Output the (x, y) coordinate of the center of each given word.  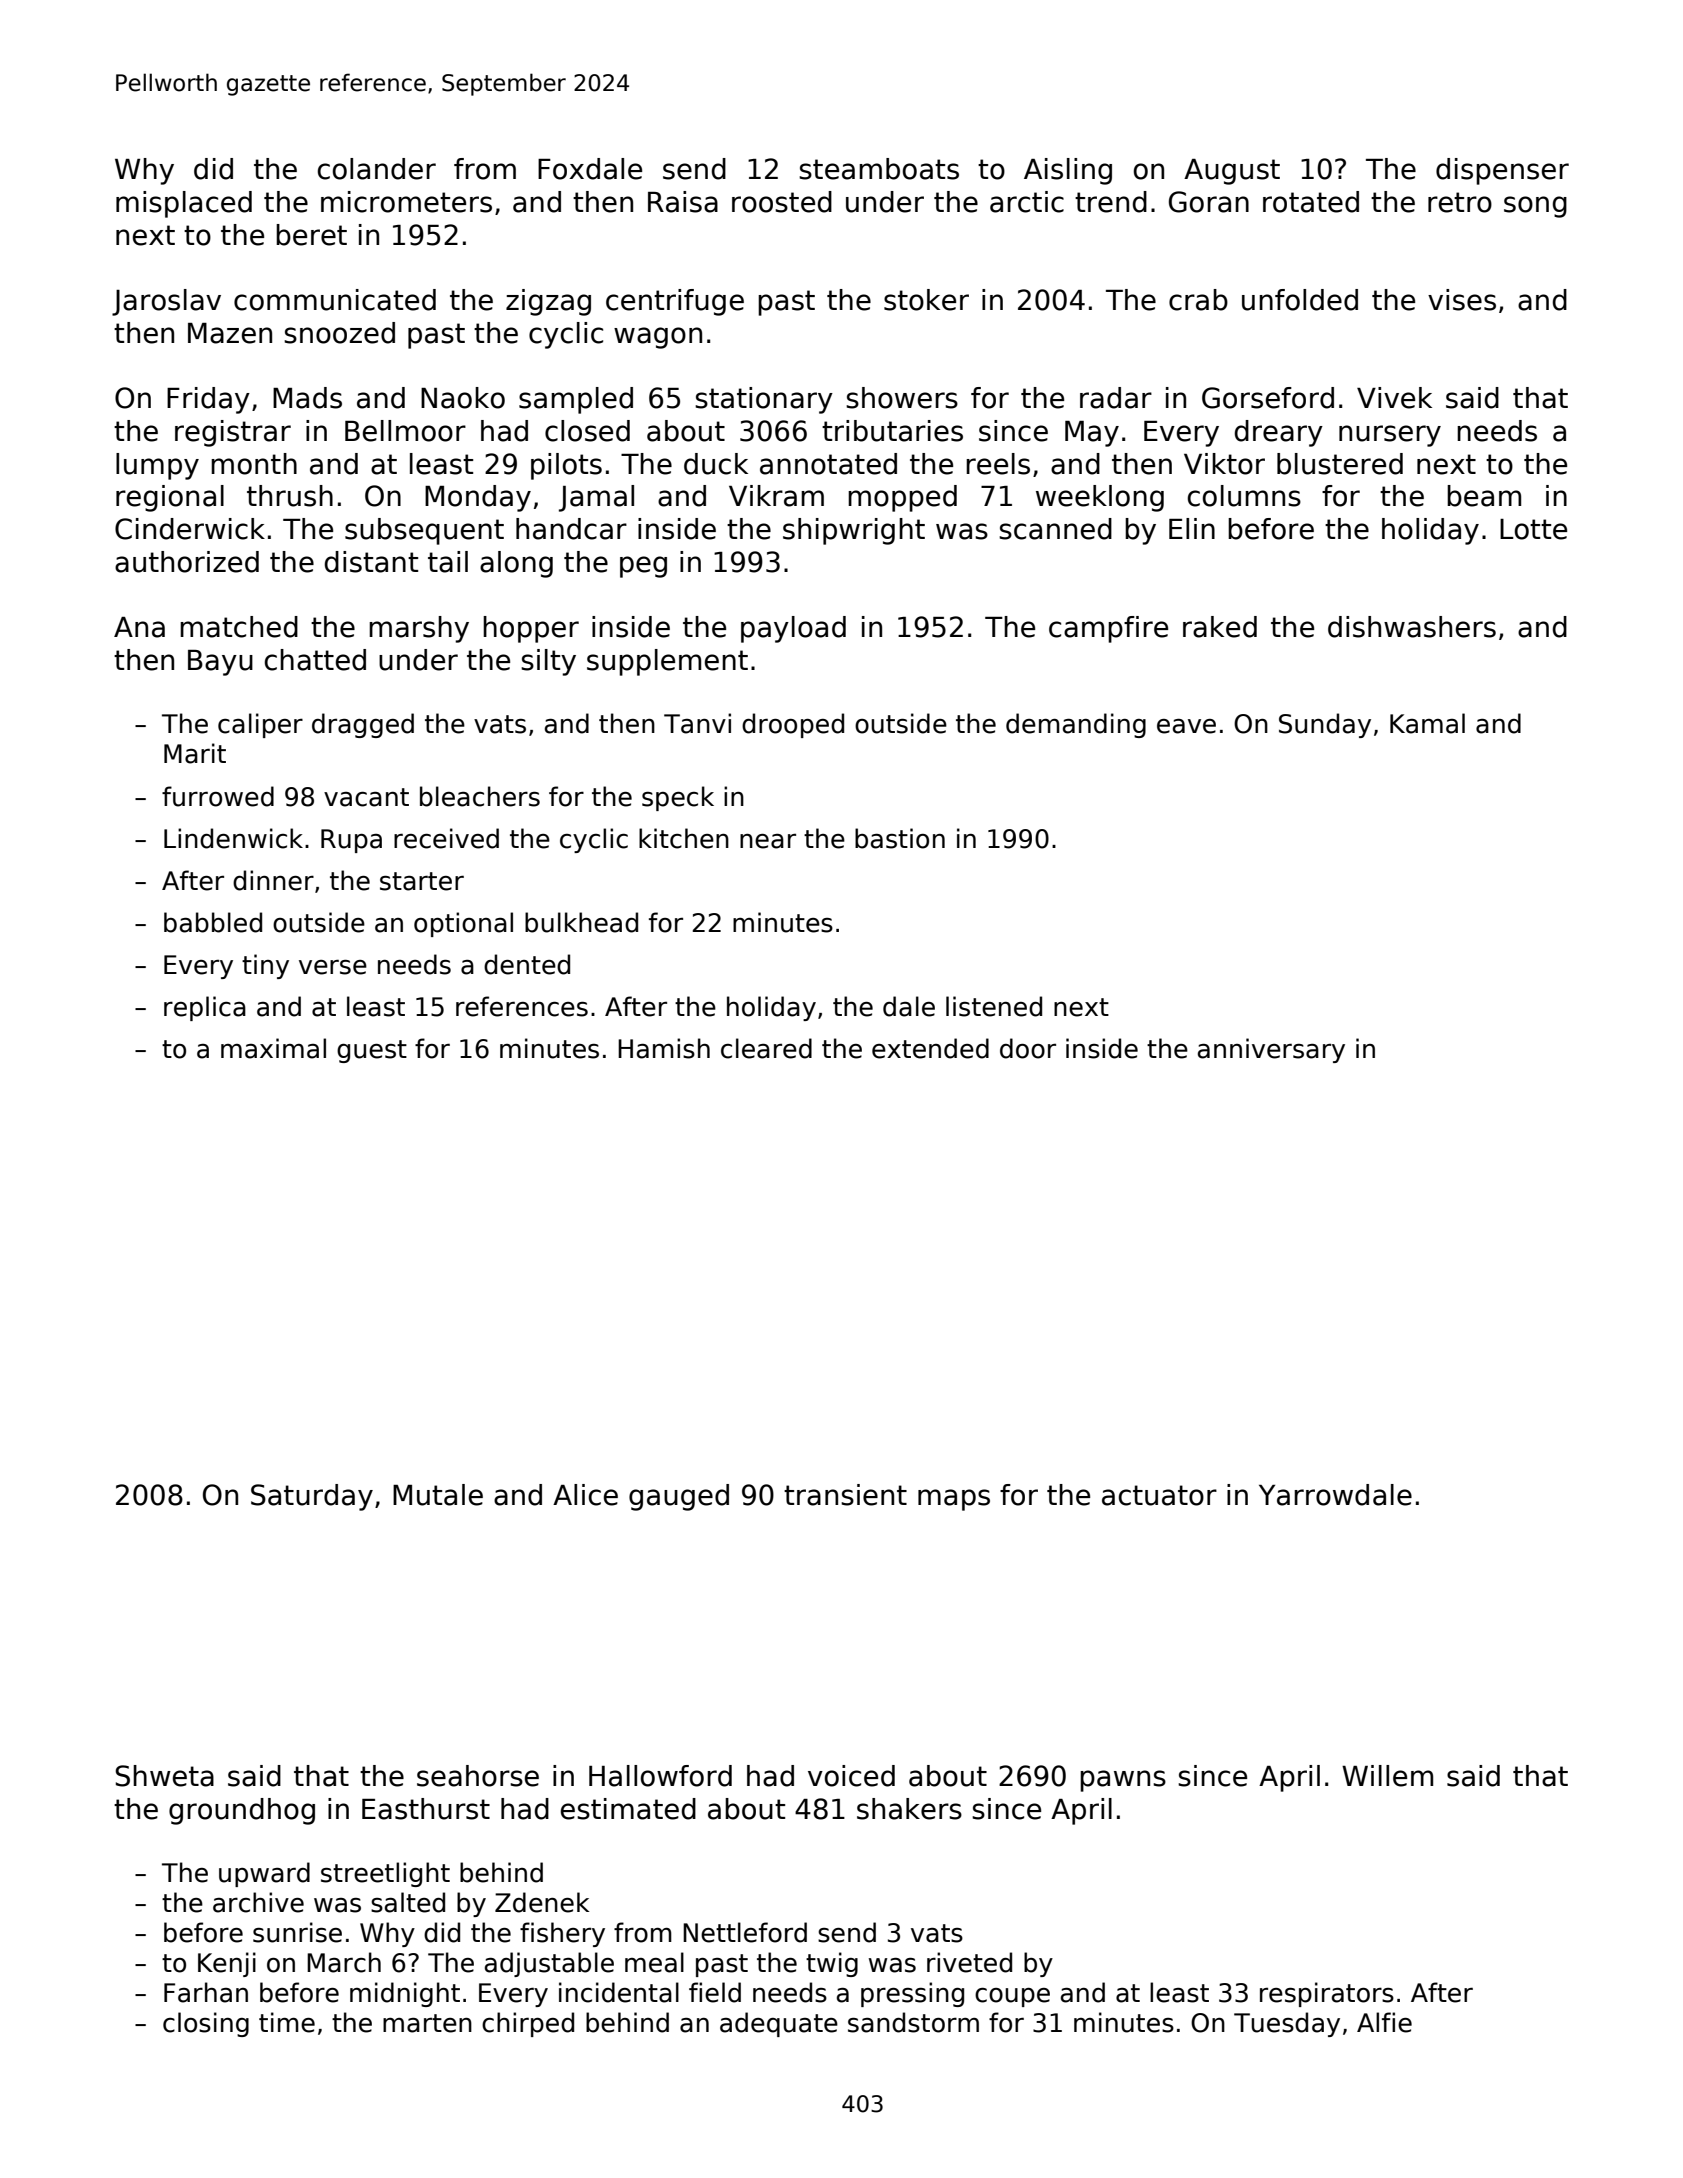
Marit (195, 753)
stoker (926, 300)
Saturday (312, 1497)
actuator (1159, 1495)
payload (793, 629)
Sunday (1325, 725)
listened (994, 1006)
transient (845, 1495)
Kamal (1427, 723)
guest (372, 1051)
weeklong (1100, 498)
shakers (909, 1809)
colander (377, 169)
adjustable (549, 1964)
